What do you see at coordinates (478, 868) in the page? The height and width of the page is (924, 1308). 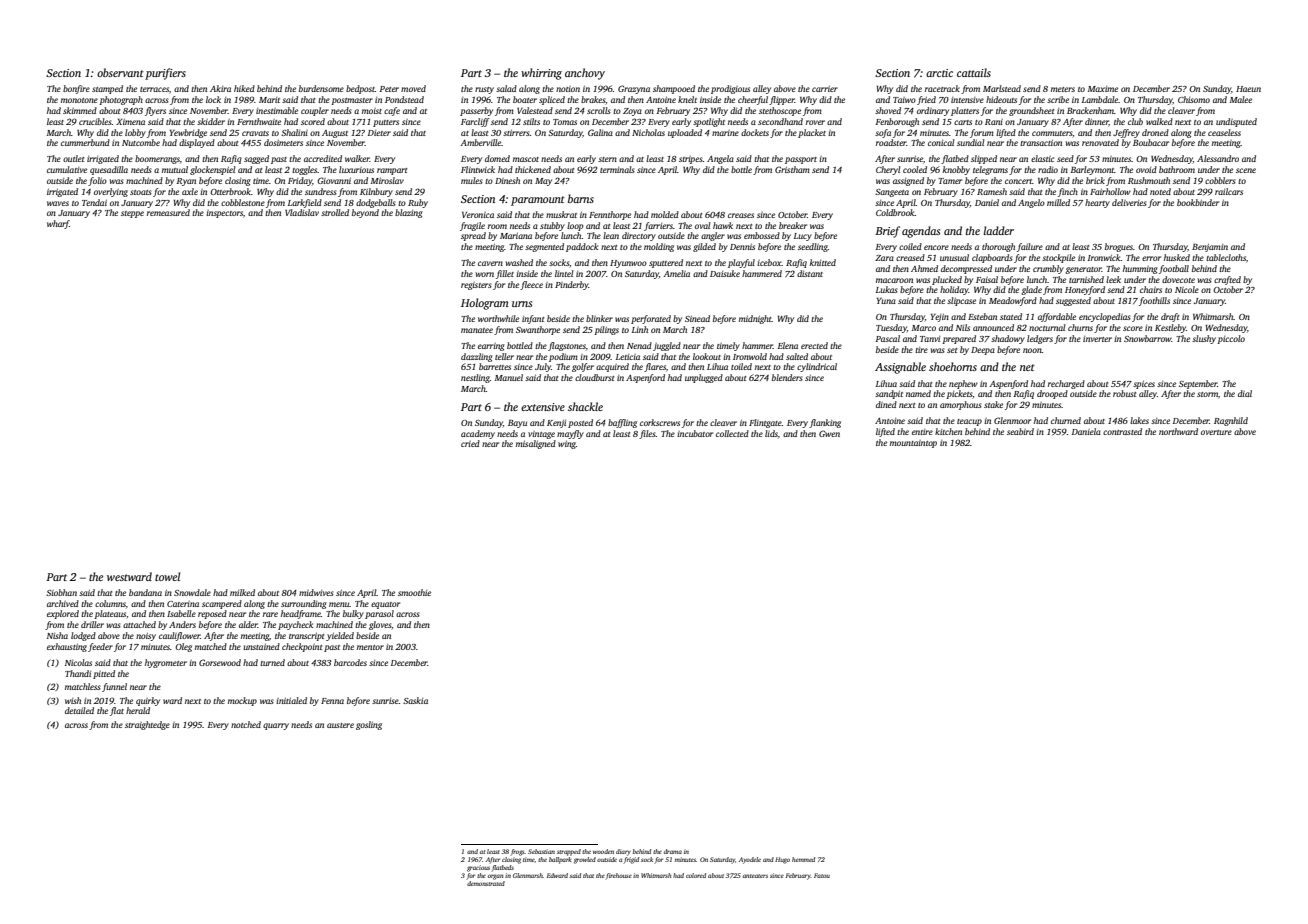 I see `gracious` at bounding box center [478, 868].
